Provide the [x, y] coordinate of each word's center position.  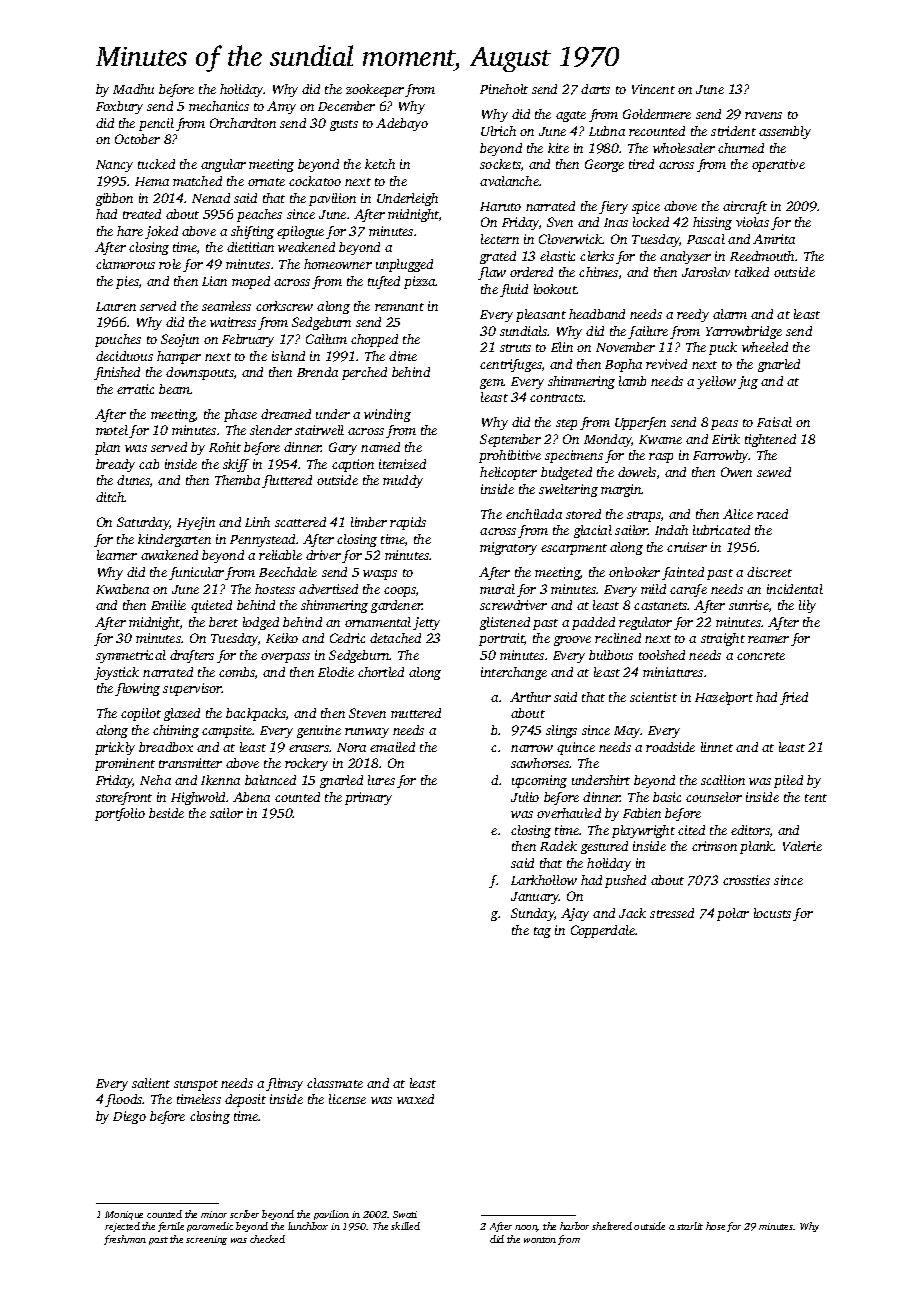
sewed [774, 472]
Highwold [198, 798]
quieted [211, 606]
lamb [632, 381]
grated [498, 257]
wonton [540, 1240]
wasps [380, 575]
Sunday [533, 914]
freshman [125, 1240]
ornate [266, 182]
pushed [625, 881]
